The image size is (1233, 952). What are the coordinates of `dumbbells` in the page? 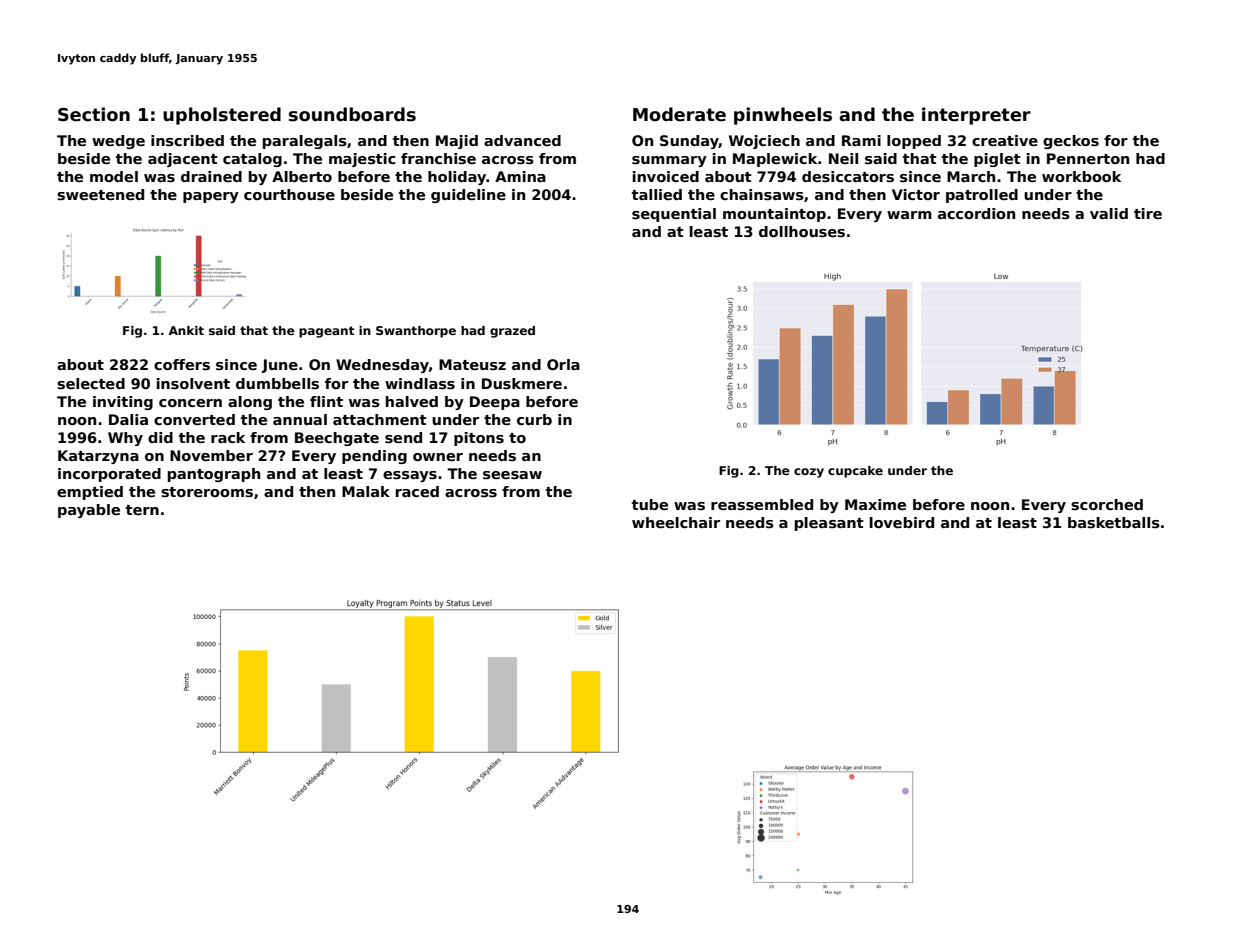 It's located at (277, 383).
